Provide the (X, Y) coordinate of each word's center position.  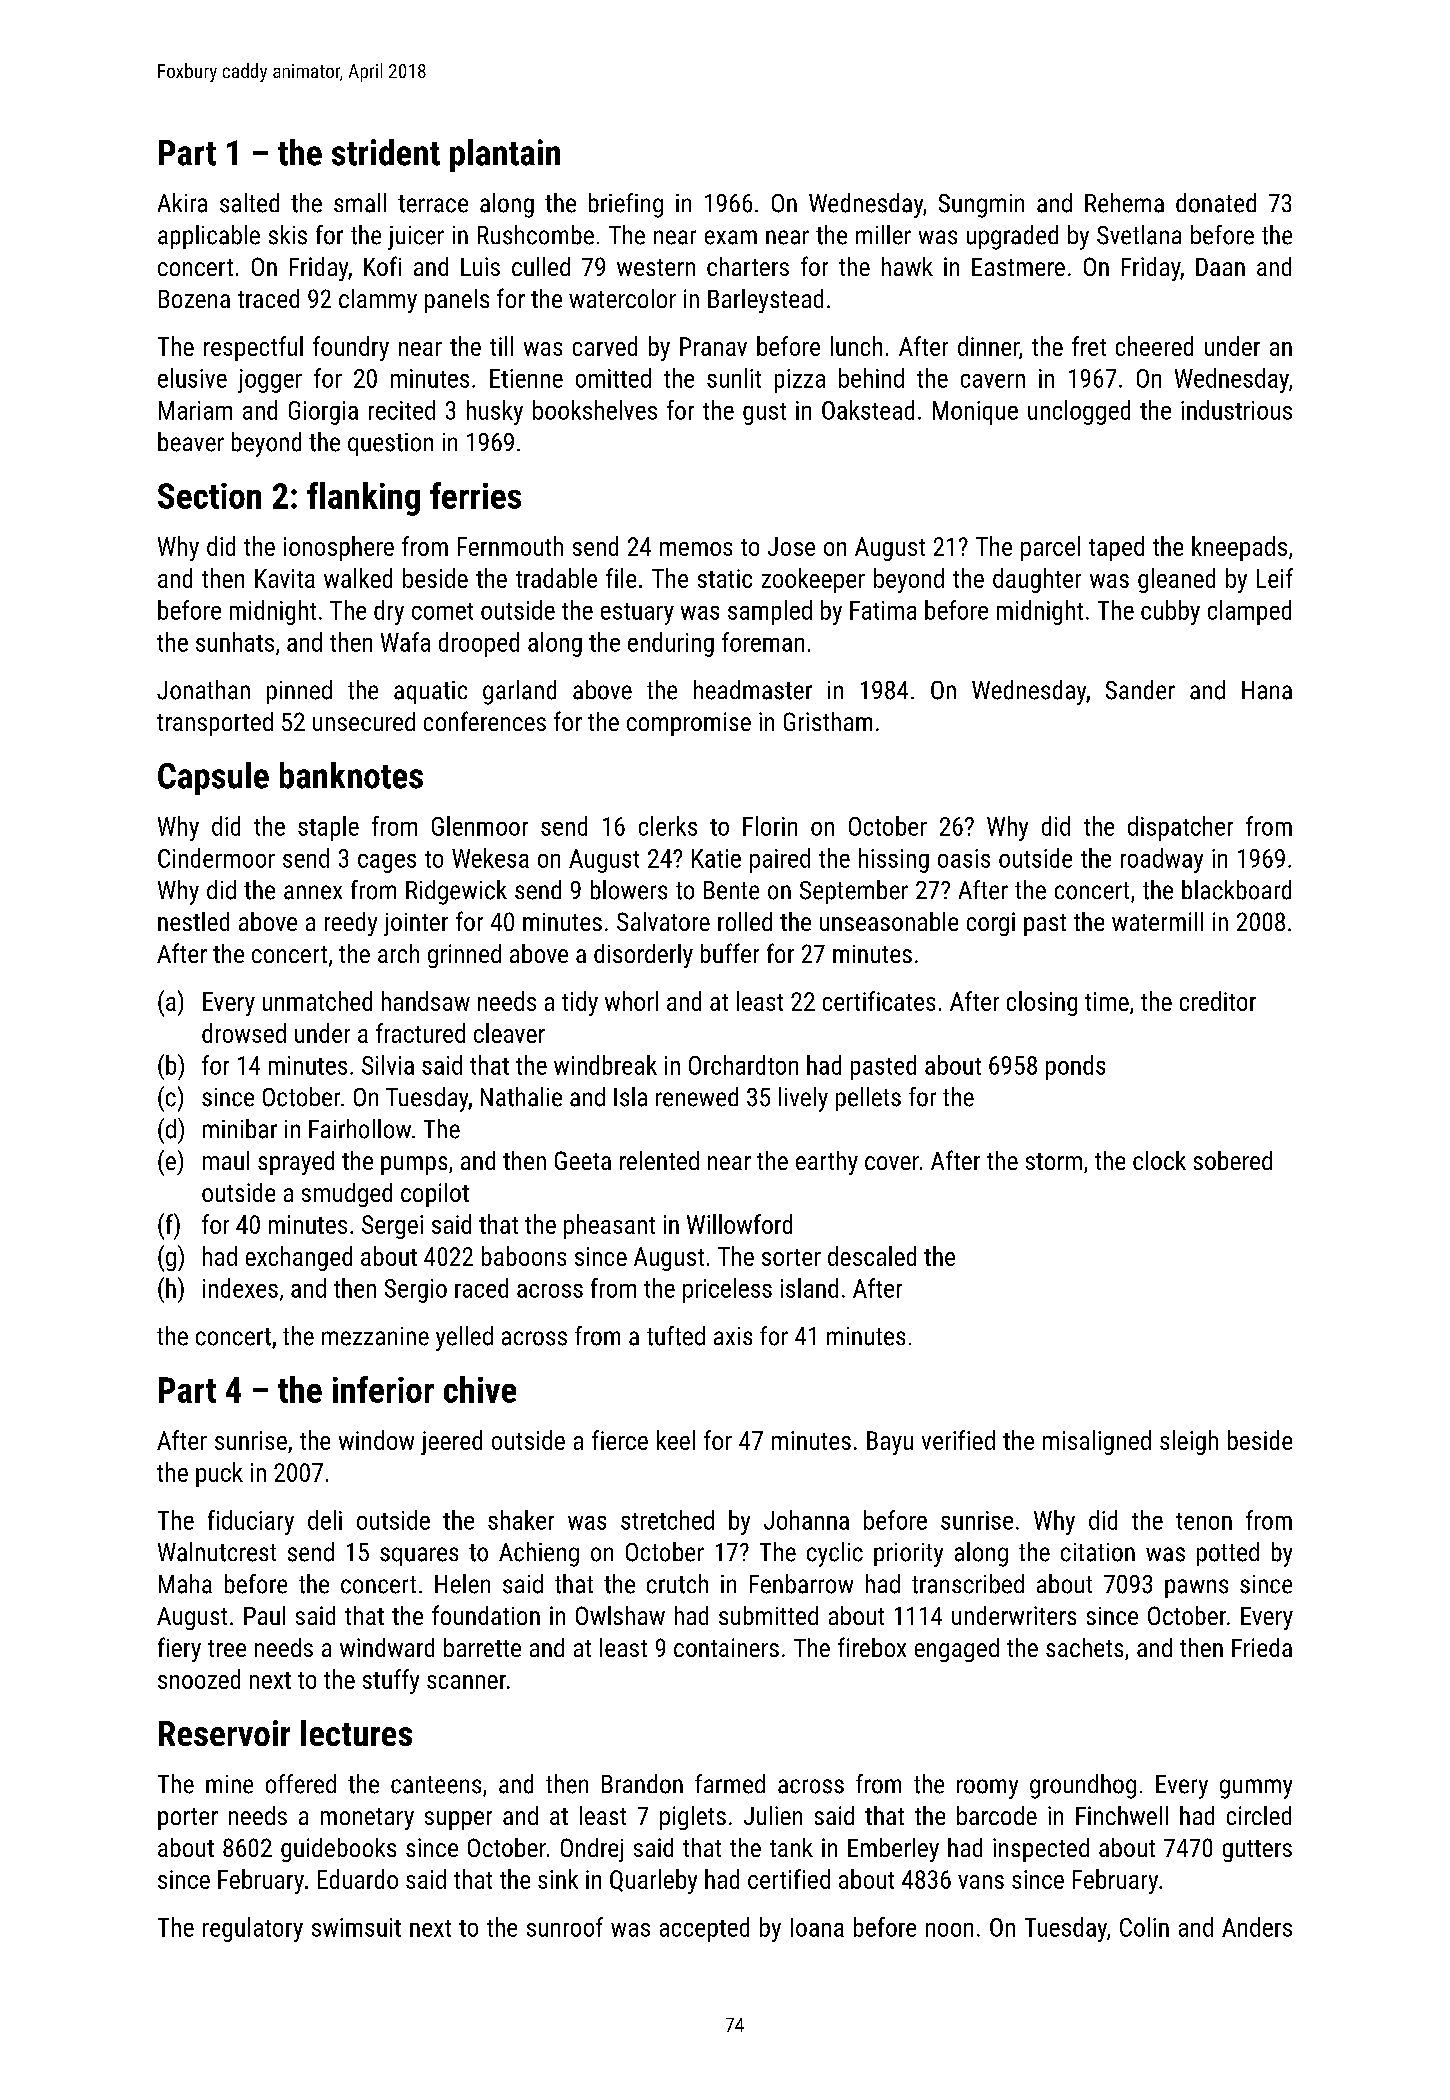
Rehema (1124, 203)
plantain (505, 155)
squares (419, 1556)
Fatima (883, 610)
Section (209, 496)
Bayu (890, 1443)
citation (1098, 1552)
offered (301, 1784)
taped (1116, 548)
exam (731, 237)
